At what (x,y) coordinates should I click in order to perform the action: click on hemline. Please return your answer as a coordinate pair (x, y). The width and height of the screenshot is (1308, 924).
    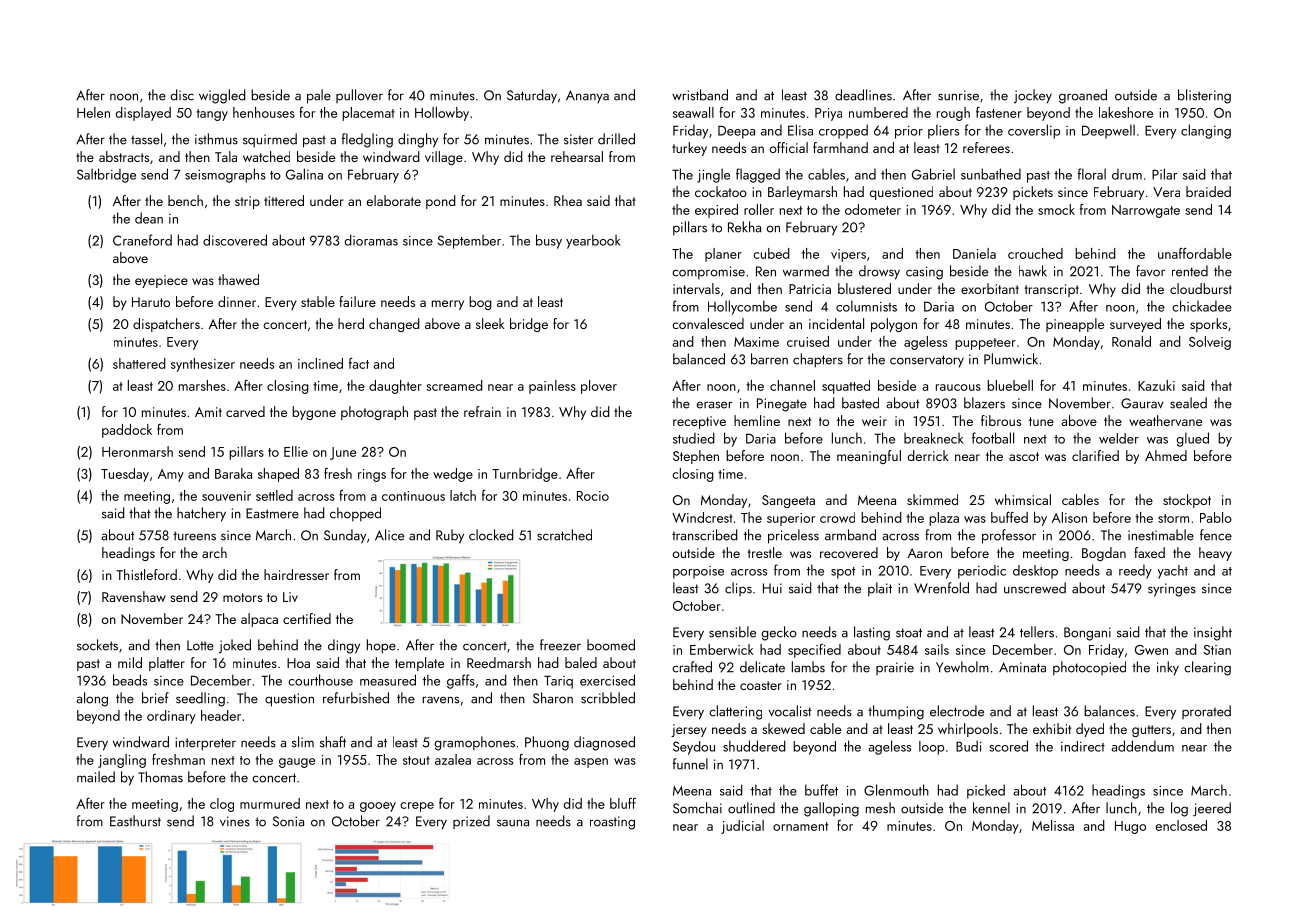
    Looking at the image, I should click on (757, 420).
